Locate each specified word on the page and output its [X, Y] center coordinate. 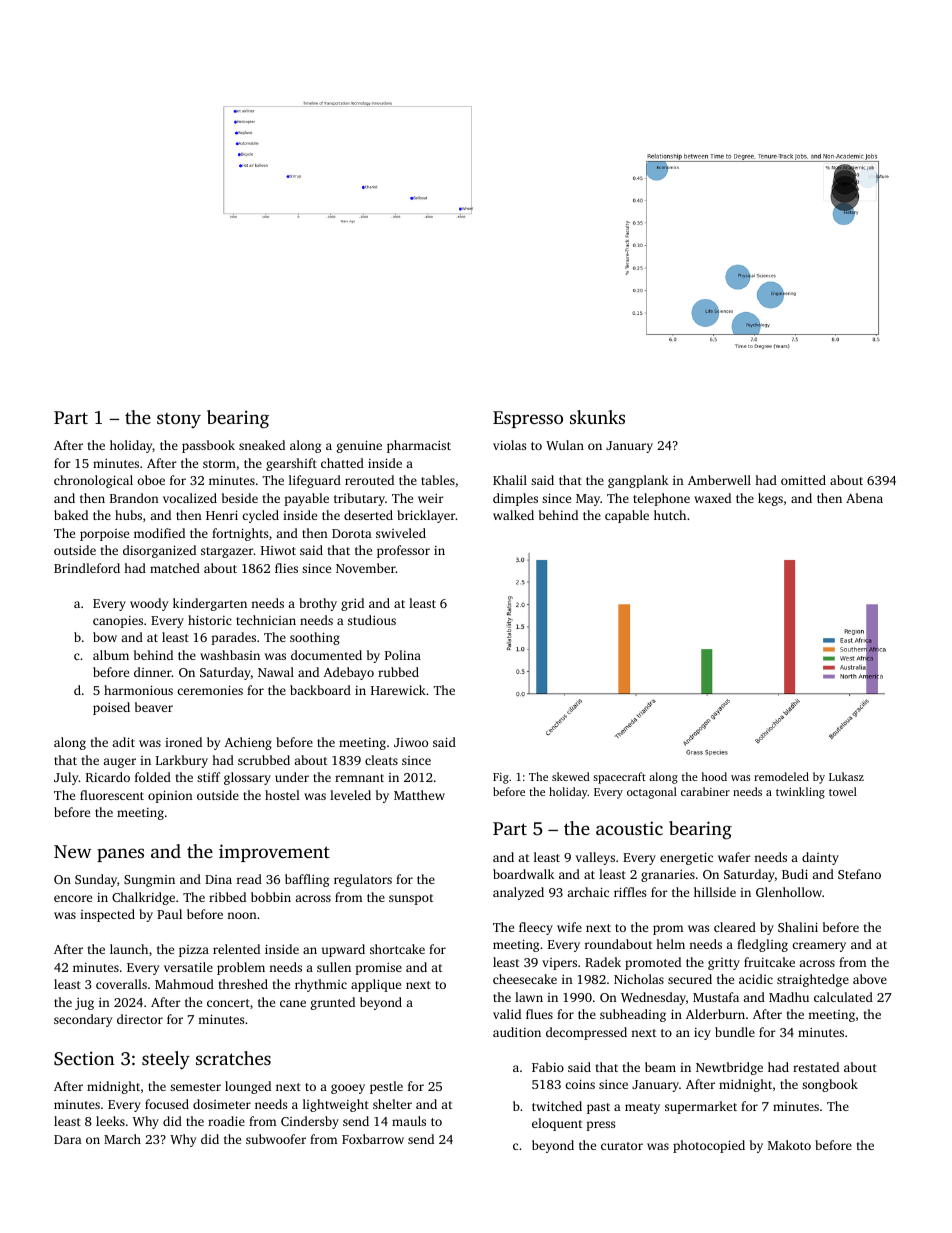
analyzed [518, 893]
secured [690, 979]
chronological [93, 481]
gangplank [638, 481]
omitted [803, 480]
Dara [68, 1139]
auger [119, 763]
